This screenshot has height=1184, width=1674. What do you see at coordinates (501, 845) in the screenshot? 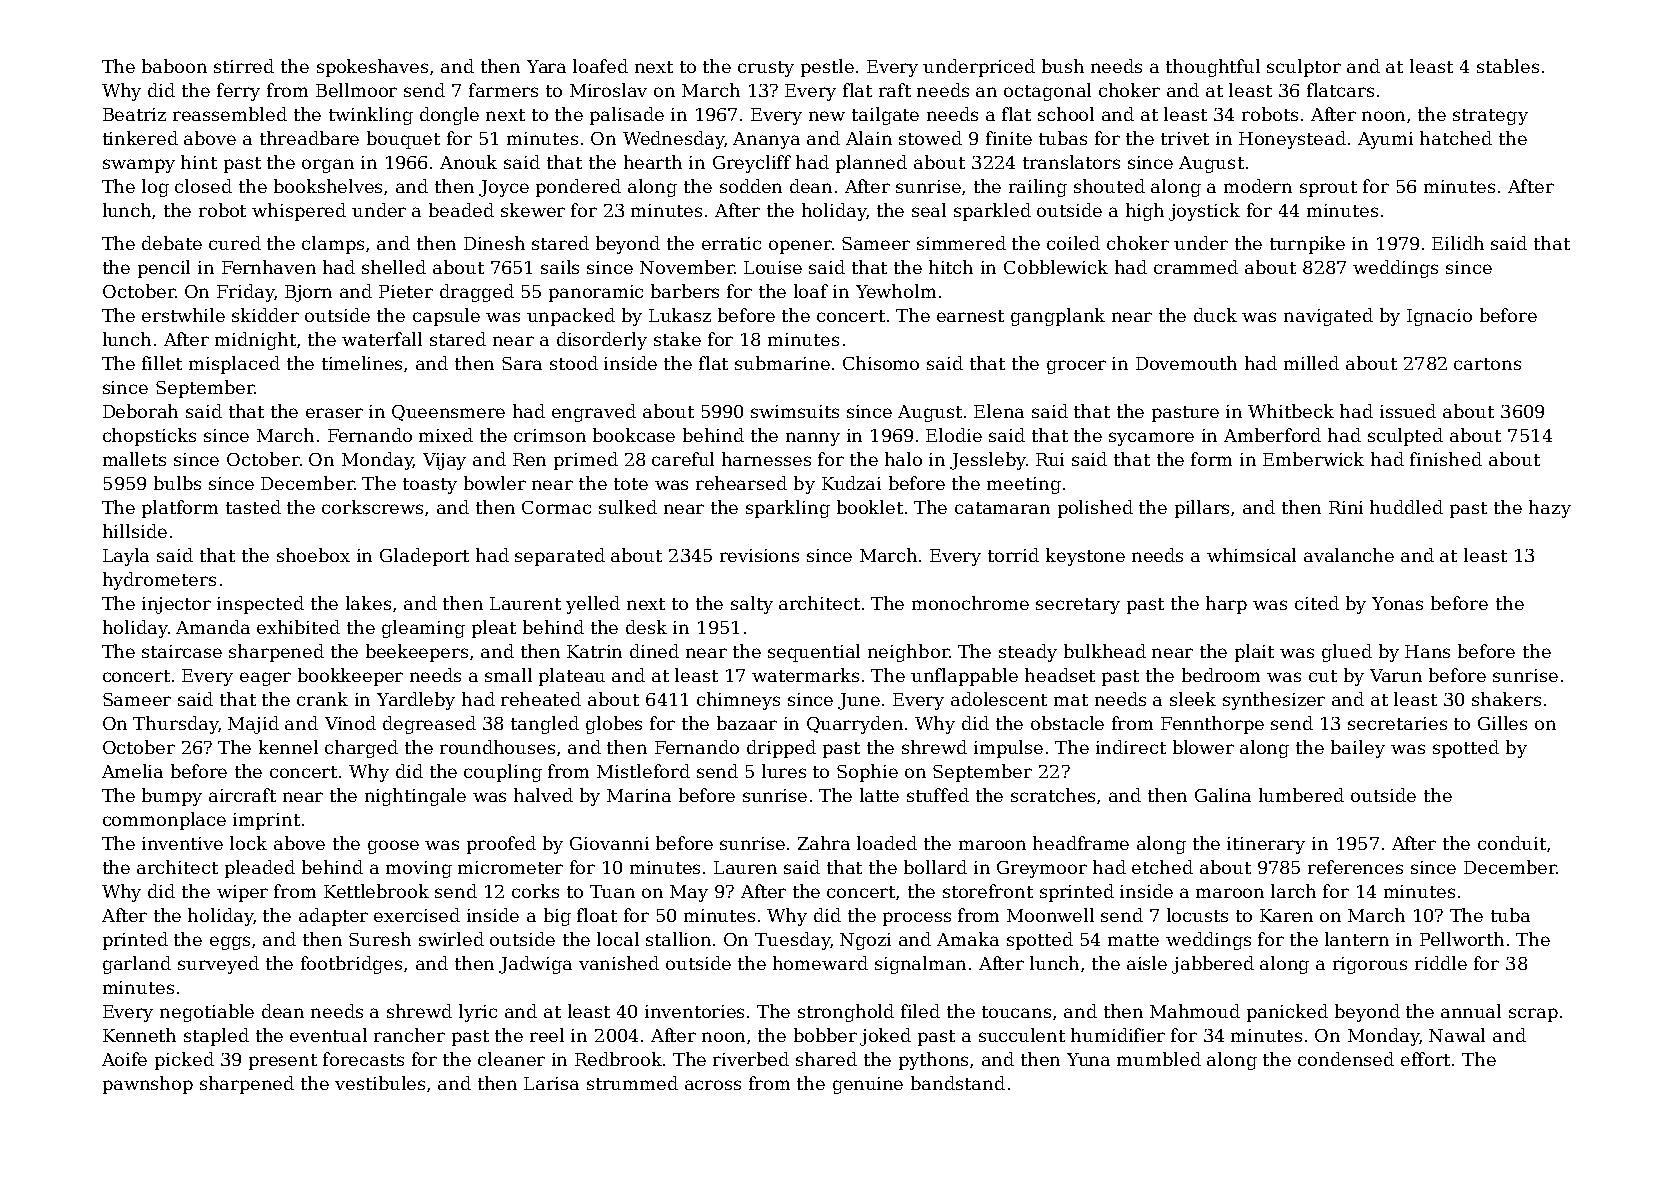
I see `proofed` at bounding box center [501, 845].
